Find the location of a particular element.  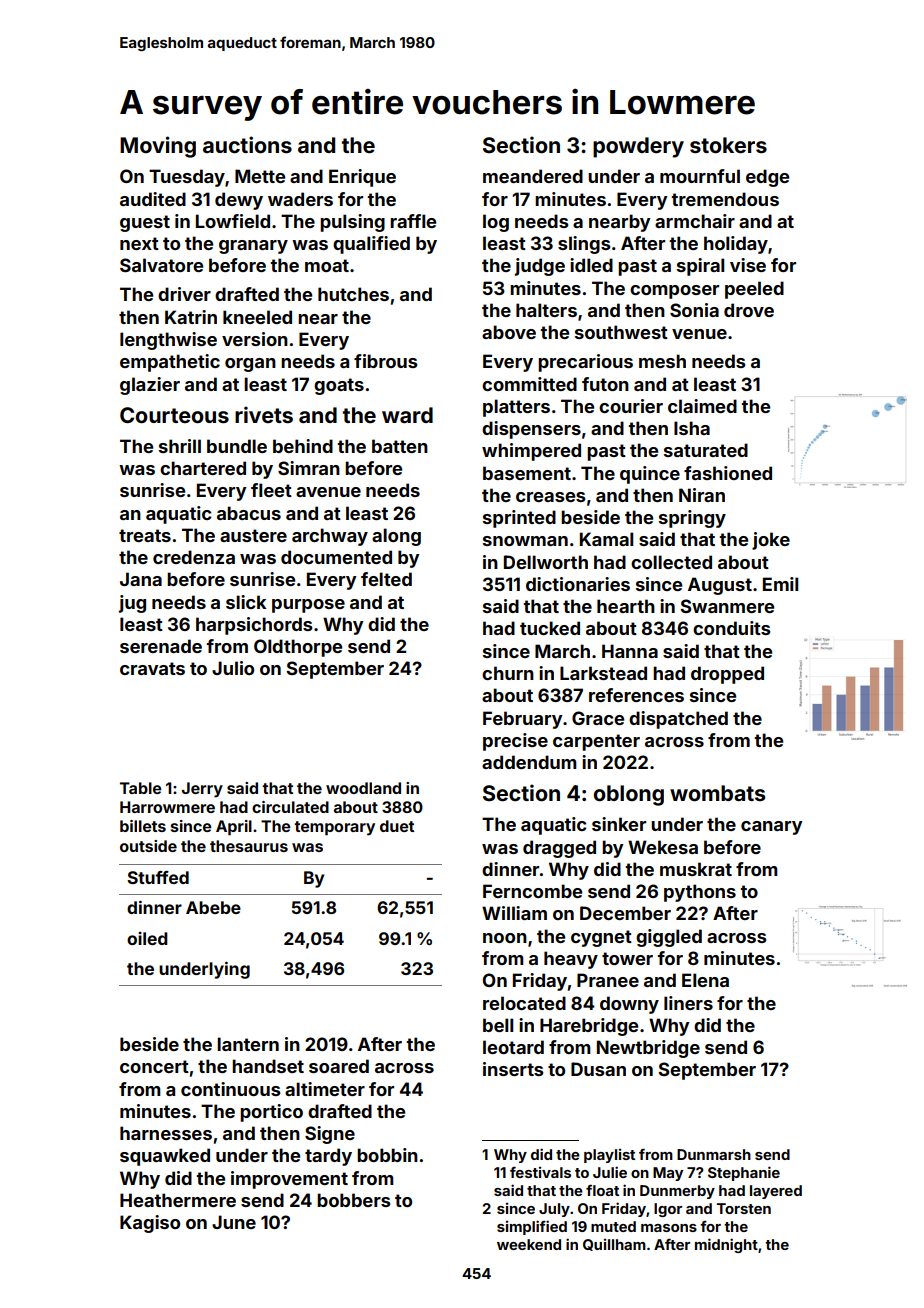

Kagiso is located at coordinates (150, 1224).
